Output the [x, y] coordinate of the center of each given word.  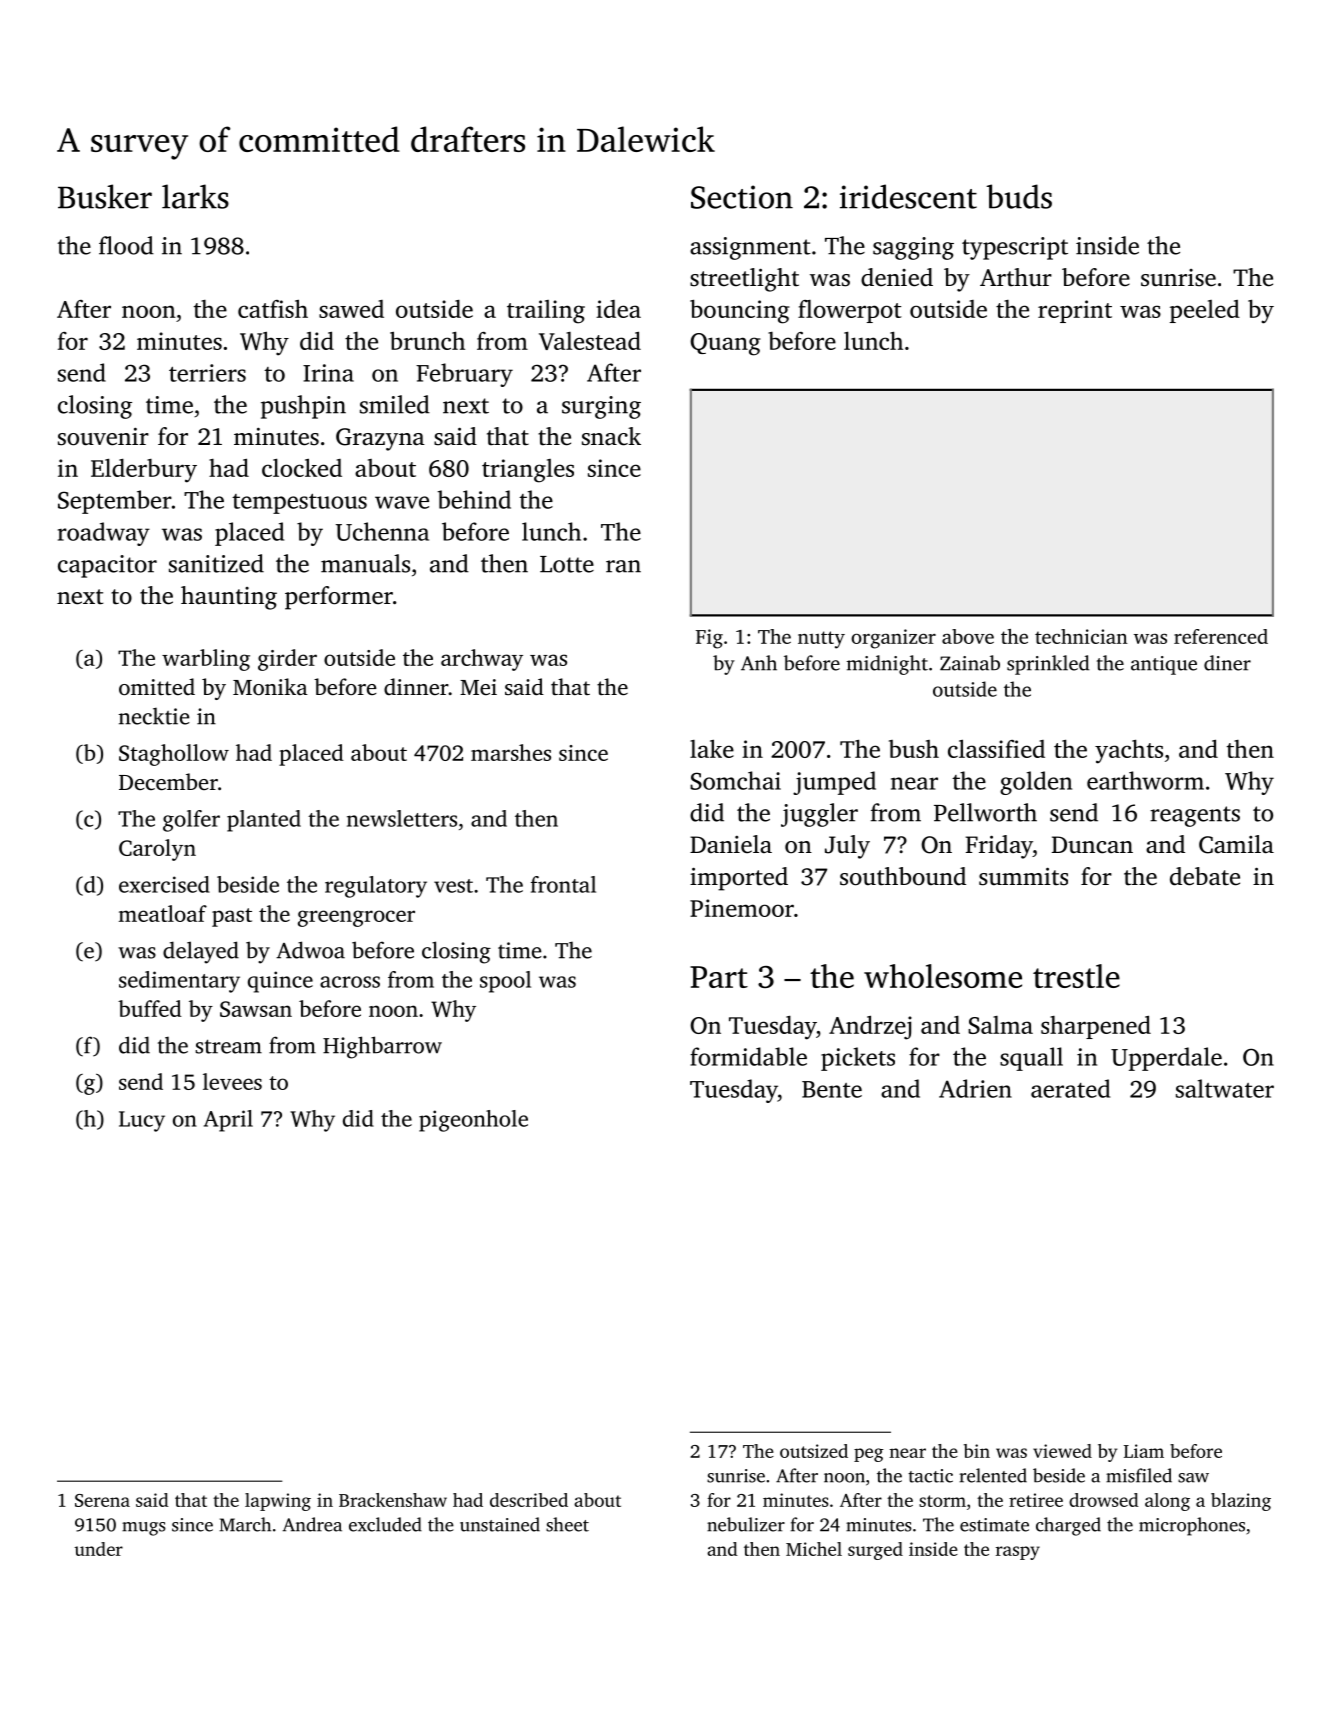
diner [1227, 663]
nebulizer [746, 1524]
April [228, 1121]
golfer [191, 821]
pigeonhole [473, 1121]
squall [1031, 1059]
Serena [102, 1500]
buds [1019, 196]
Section [742, 197]
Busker [105, 196]
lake [712, 748]
